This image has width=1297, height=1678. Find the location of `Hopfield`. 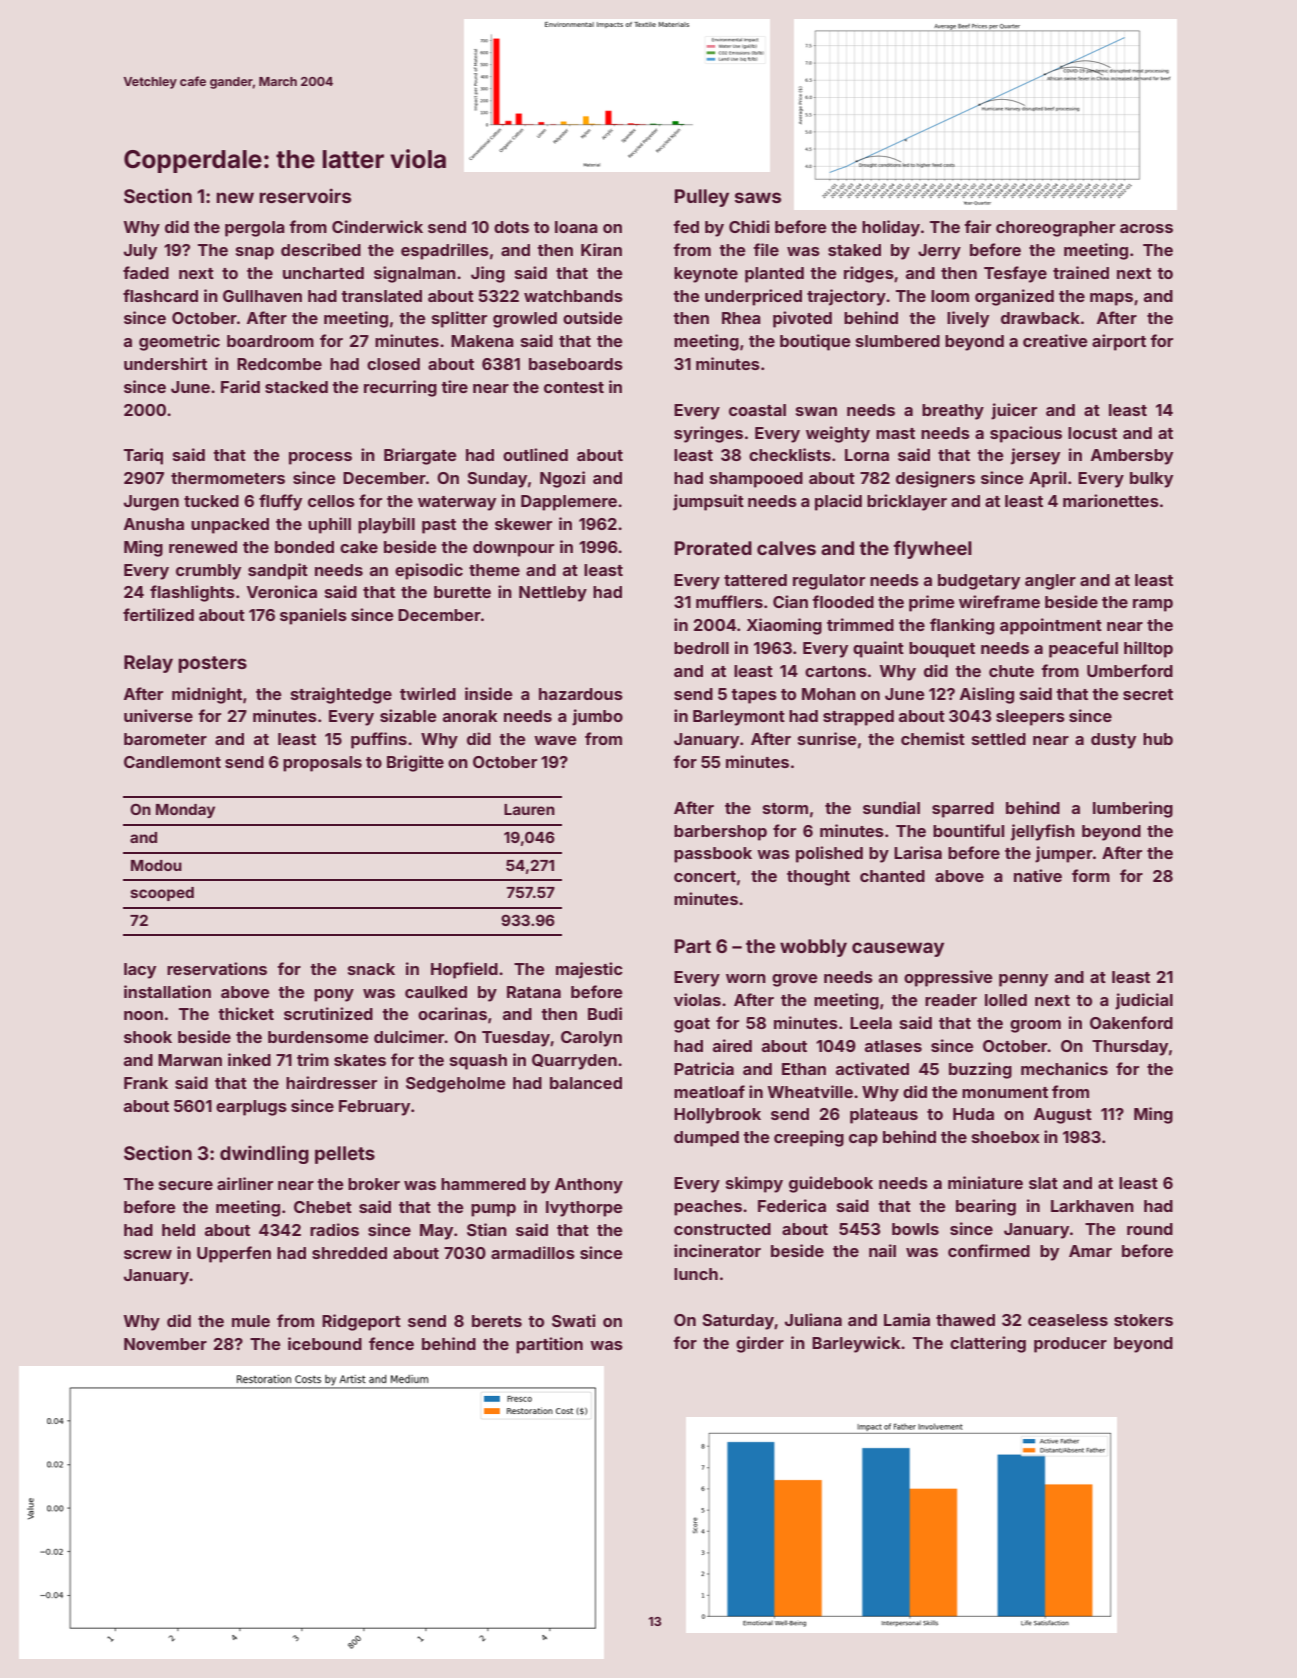

Hopfield is located at coordinates (464, 970).
